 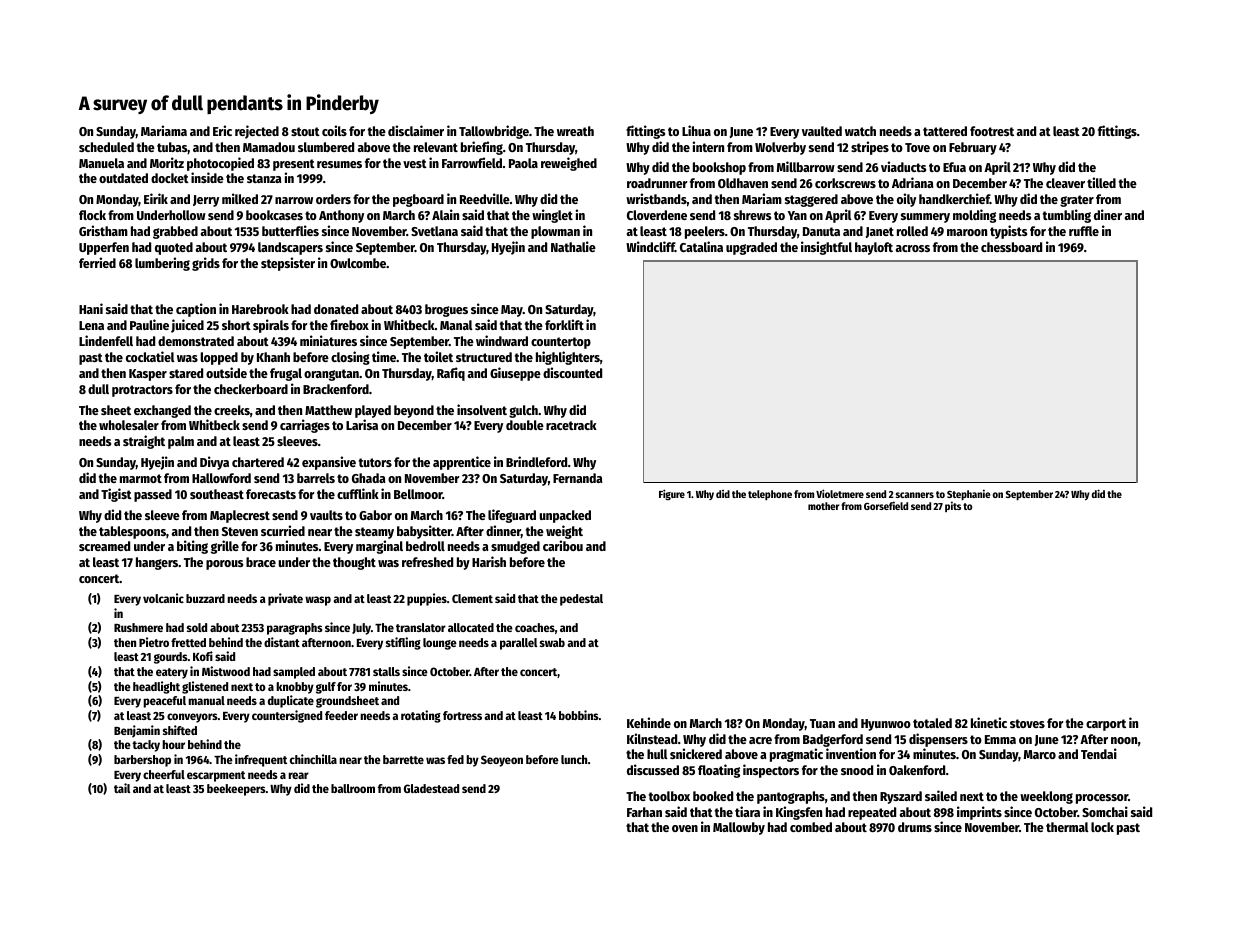 I want to click on Lihua, so click(x=696, y=130).
